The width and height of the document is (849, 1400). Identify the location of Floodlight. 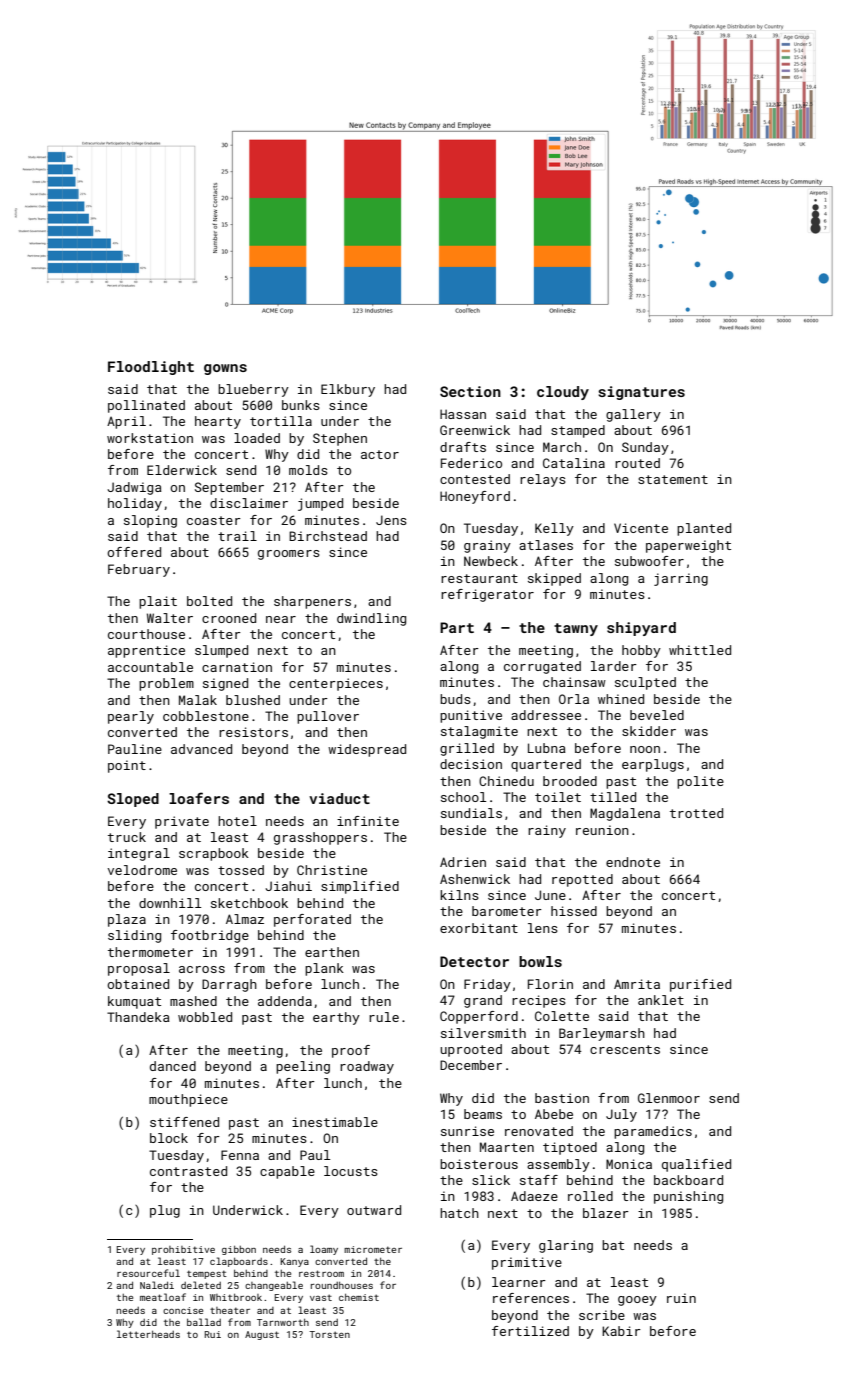
(151, 368).
